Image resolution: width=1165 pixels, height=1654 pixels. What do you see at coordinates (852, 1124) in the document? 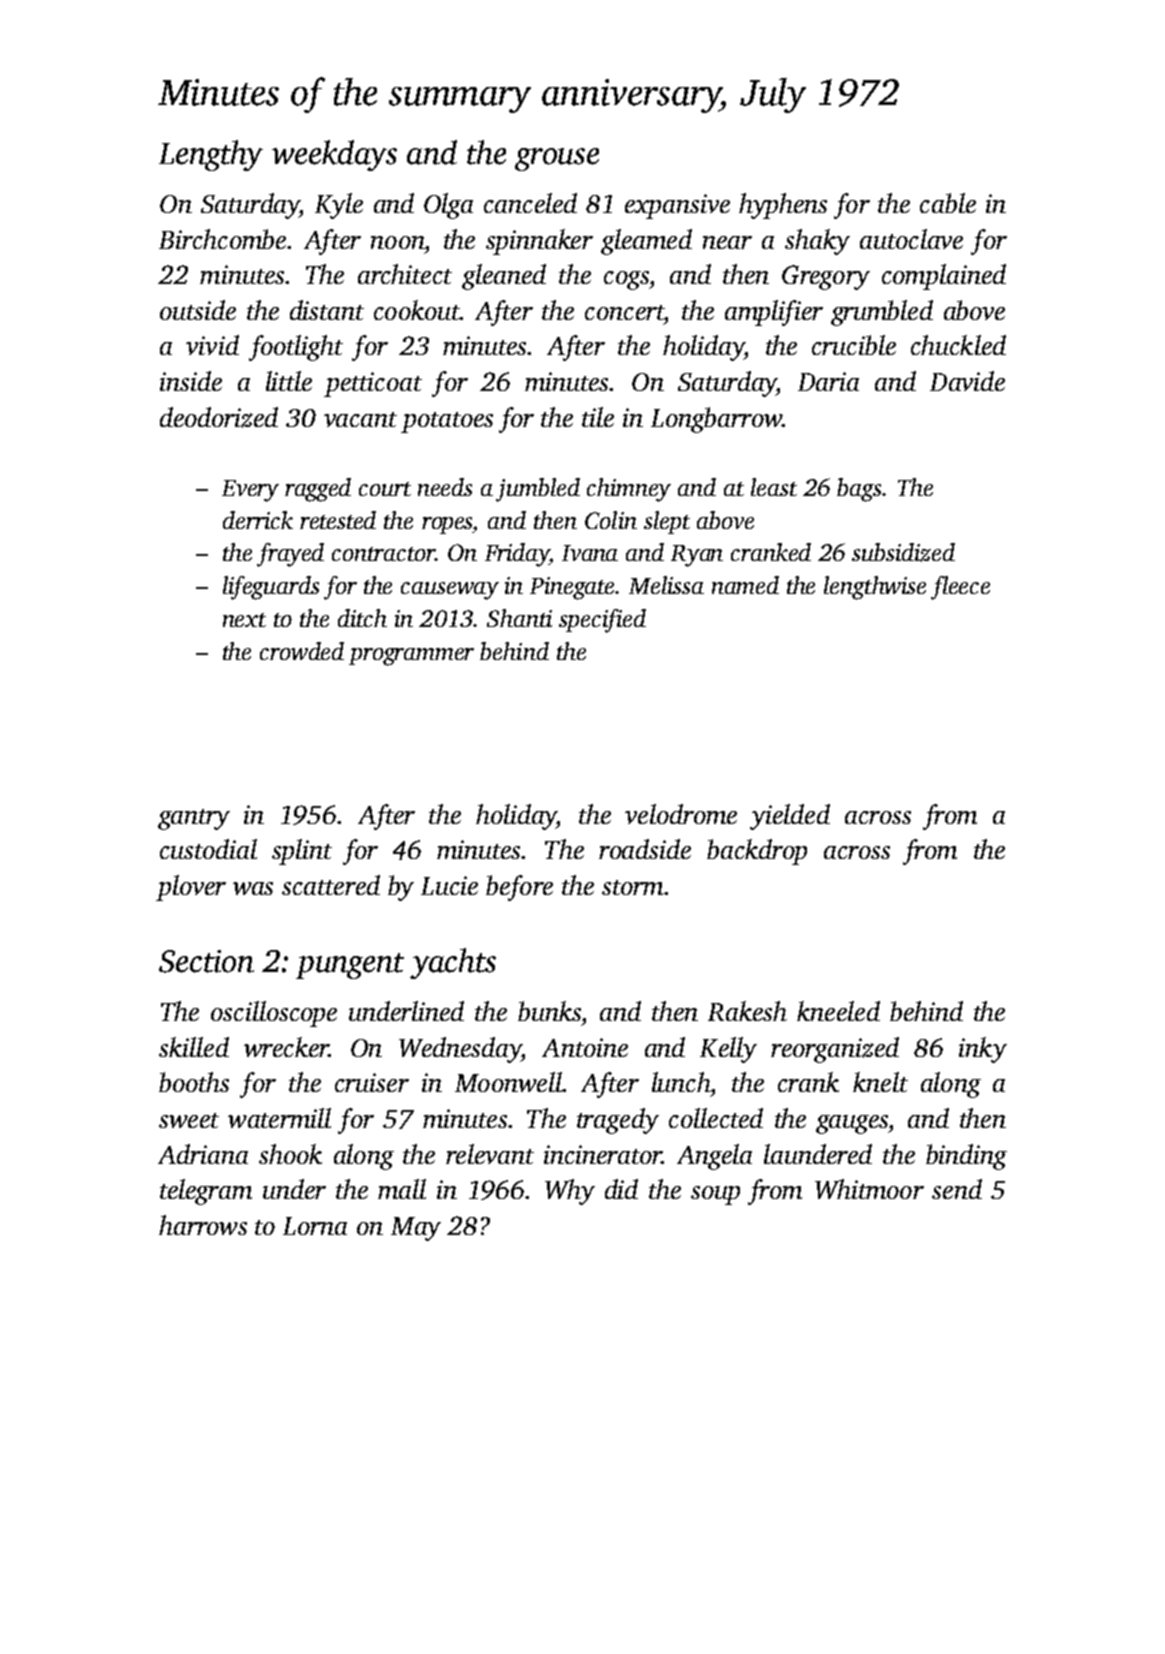
I see `gauges` at bounding box center [852, 1124].
